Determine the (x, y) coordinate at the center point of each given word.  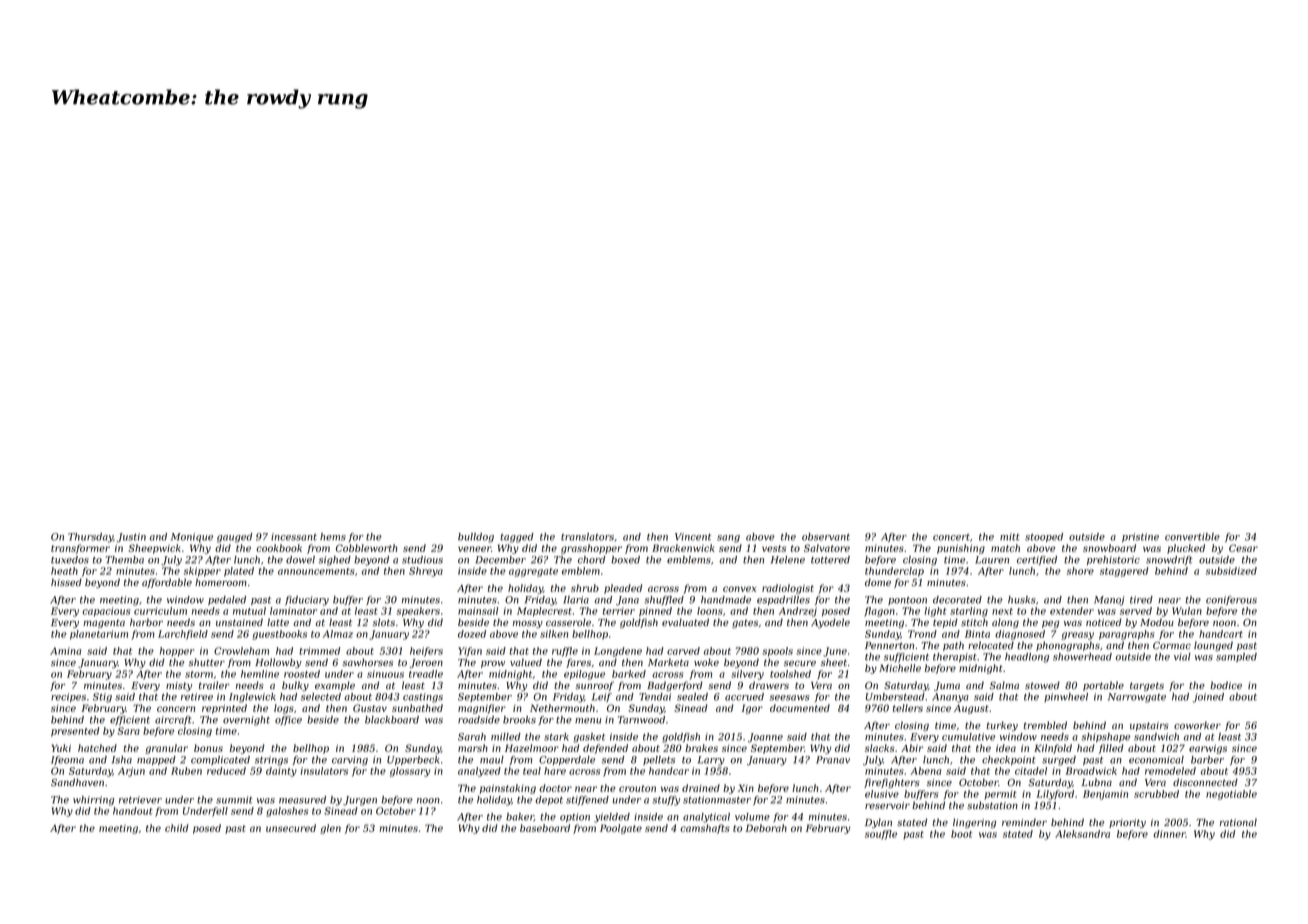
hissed (66, 582)
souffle (881, 835)
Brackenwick (683, 548)
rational (1238, 822)
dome (878, 582)
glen (330, 829)
